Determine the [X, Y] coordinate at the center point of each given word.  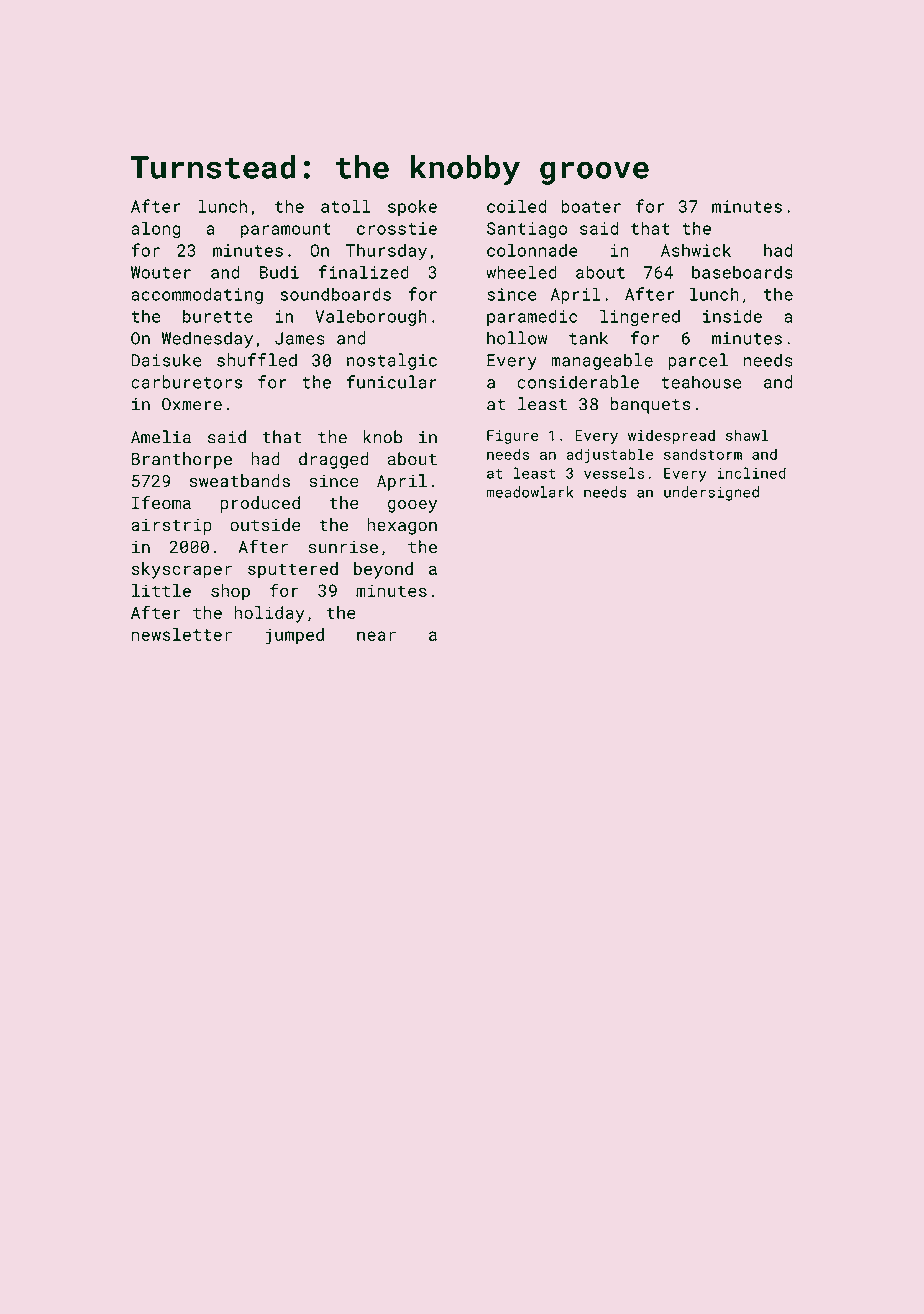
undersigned [711, 493]
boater [591, 206]
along [156, 229]
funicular [392, 382]
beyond [383, 570]
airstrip [171, 526]
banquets [651, 405]
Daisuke [166, 360]
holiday [269, 614]
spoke [412, 207]
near [376, 636]
